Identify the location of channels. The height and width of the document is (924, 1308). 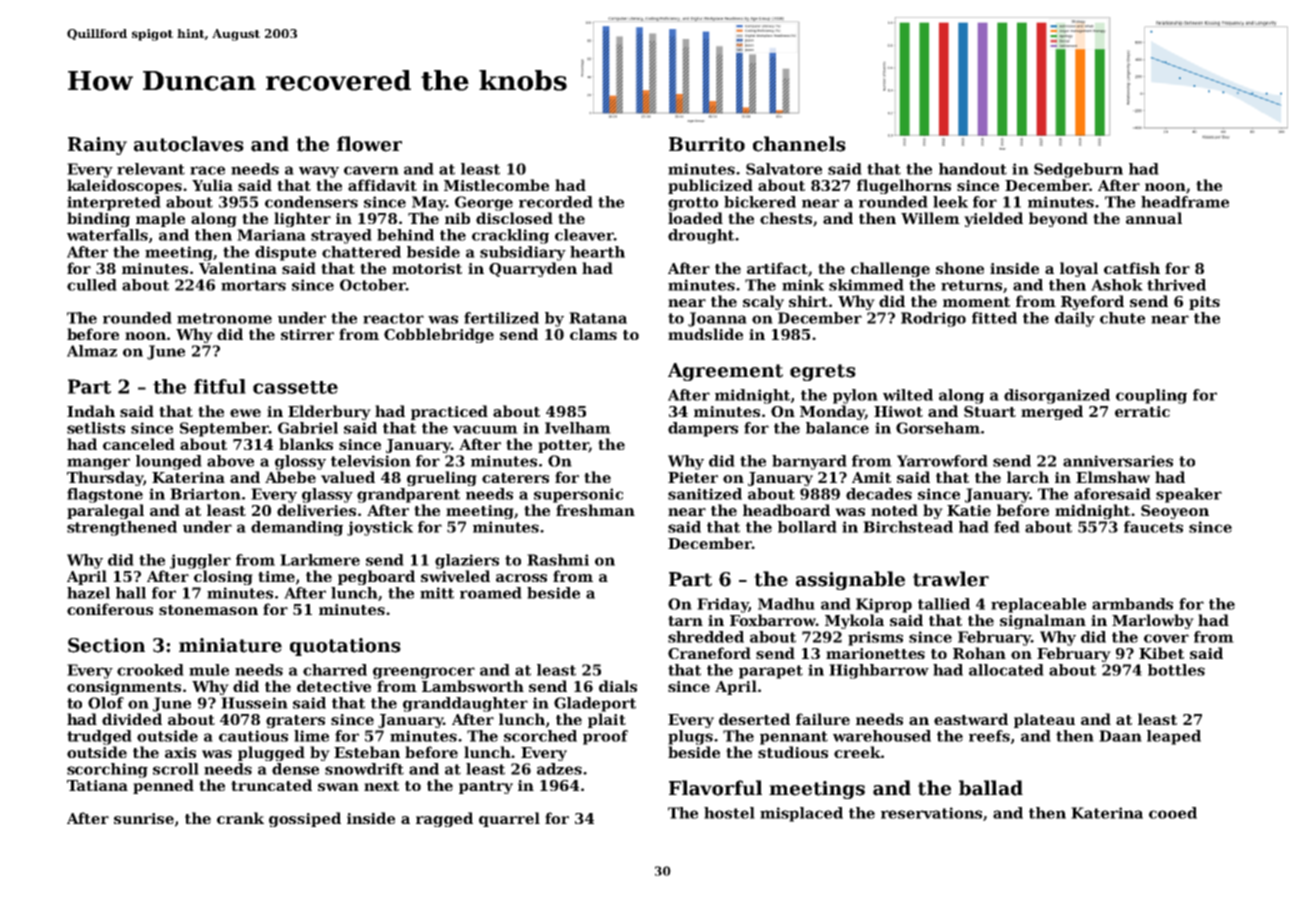
(799, 144).
